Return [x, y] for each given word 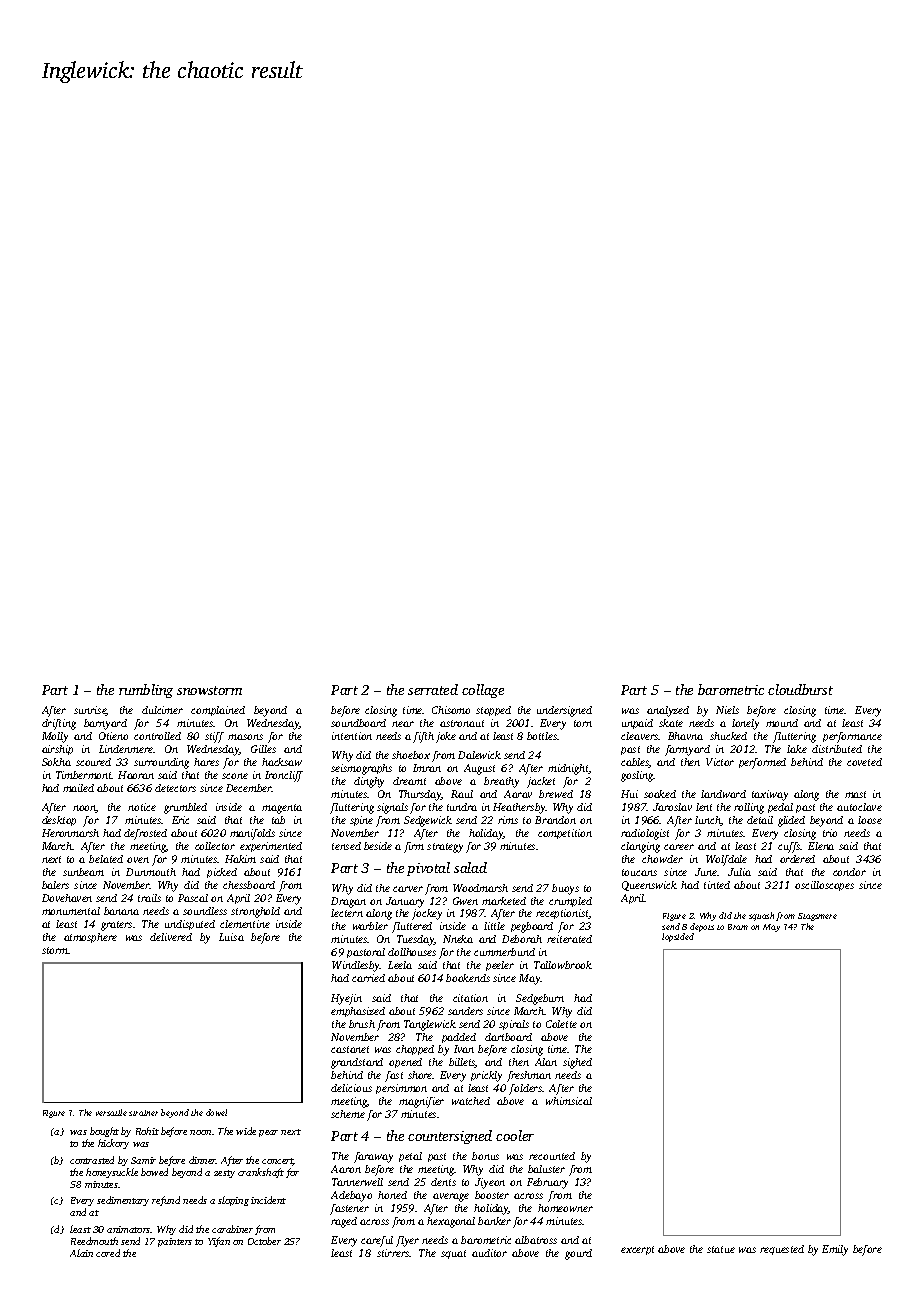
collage [483, 691]
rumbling [146, 691]
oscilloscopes [824, 886]
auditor [489, 1253]
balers [55, 885]
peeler [500, 966]
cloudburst [800, 689]
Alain [81, 1253]
